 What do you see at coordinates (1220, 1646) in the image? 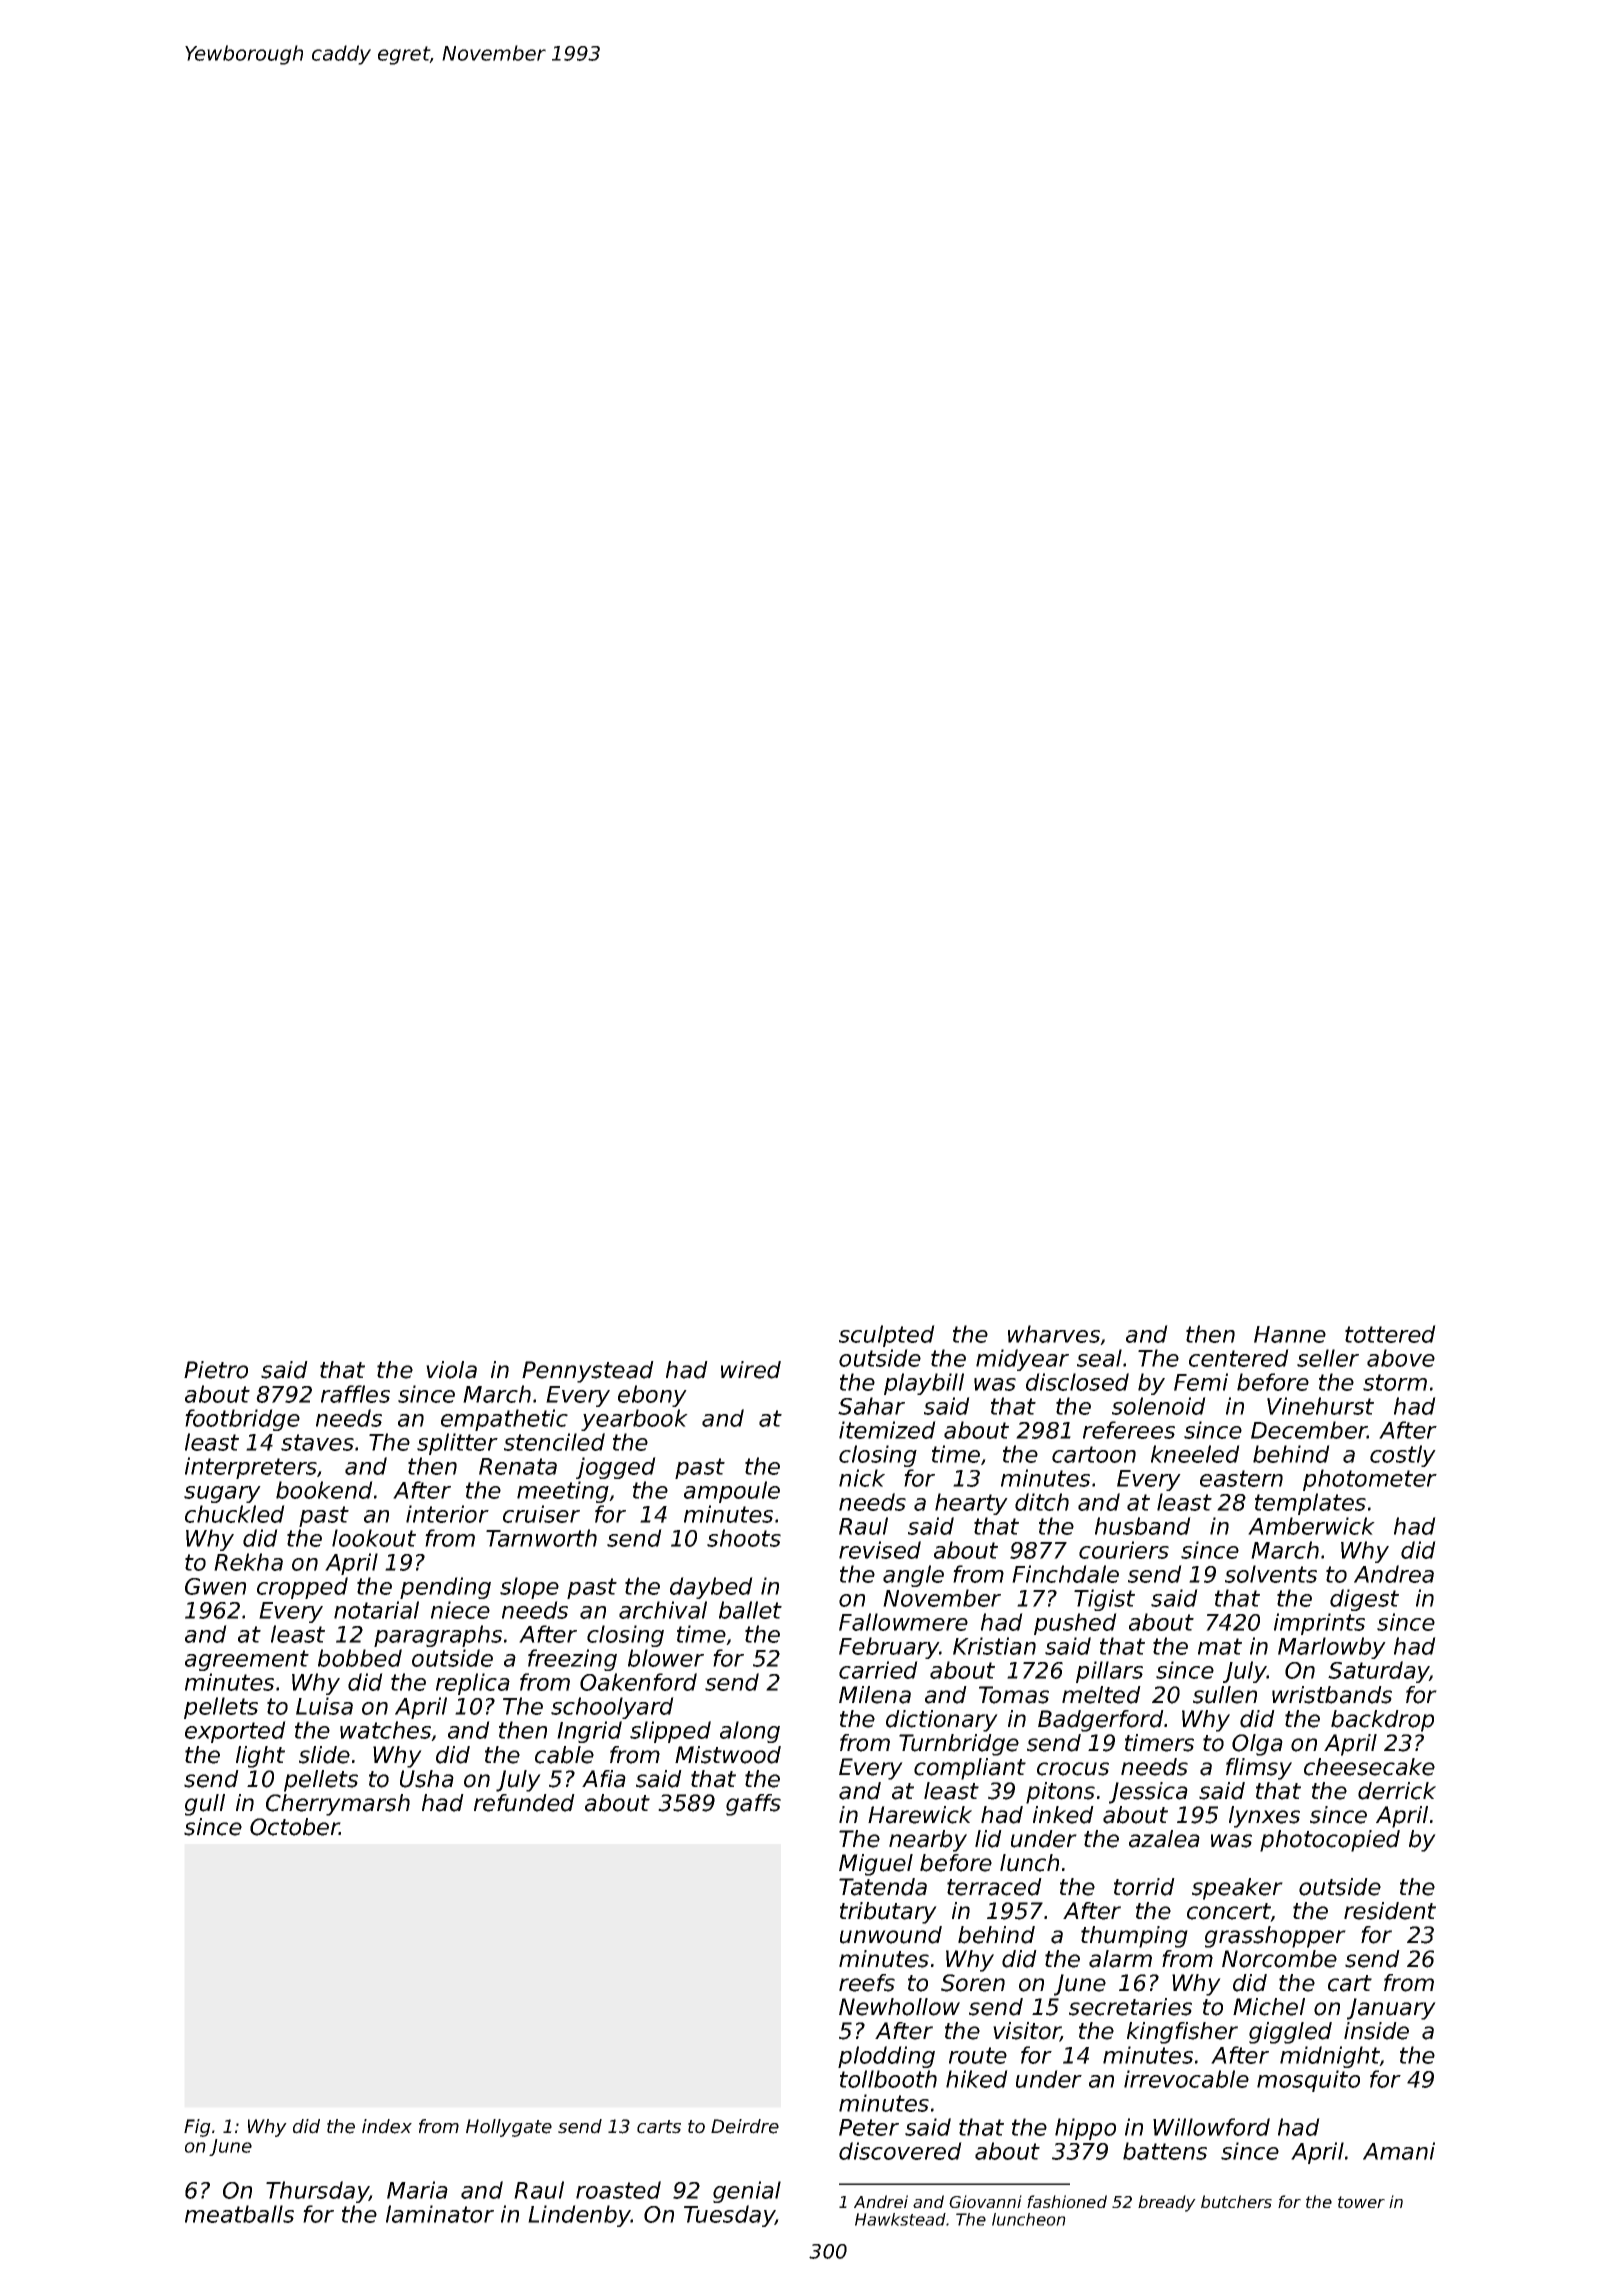
I see `mat` at bounding box center [1220, 1646].
